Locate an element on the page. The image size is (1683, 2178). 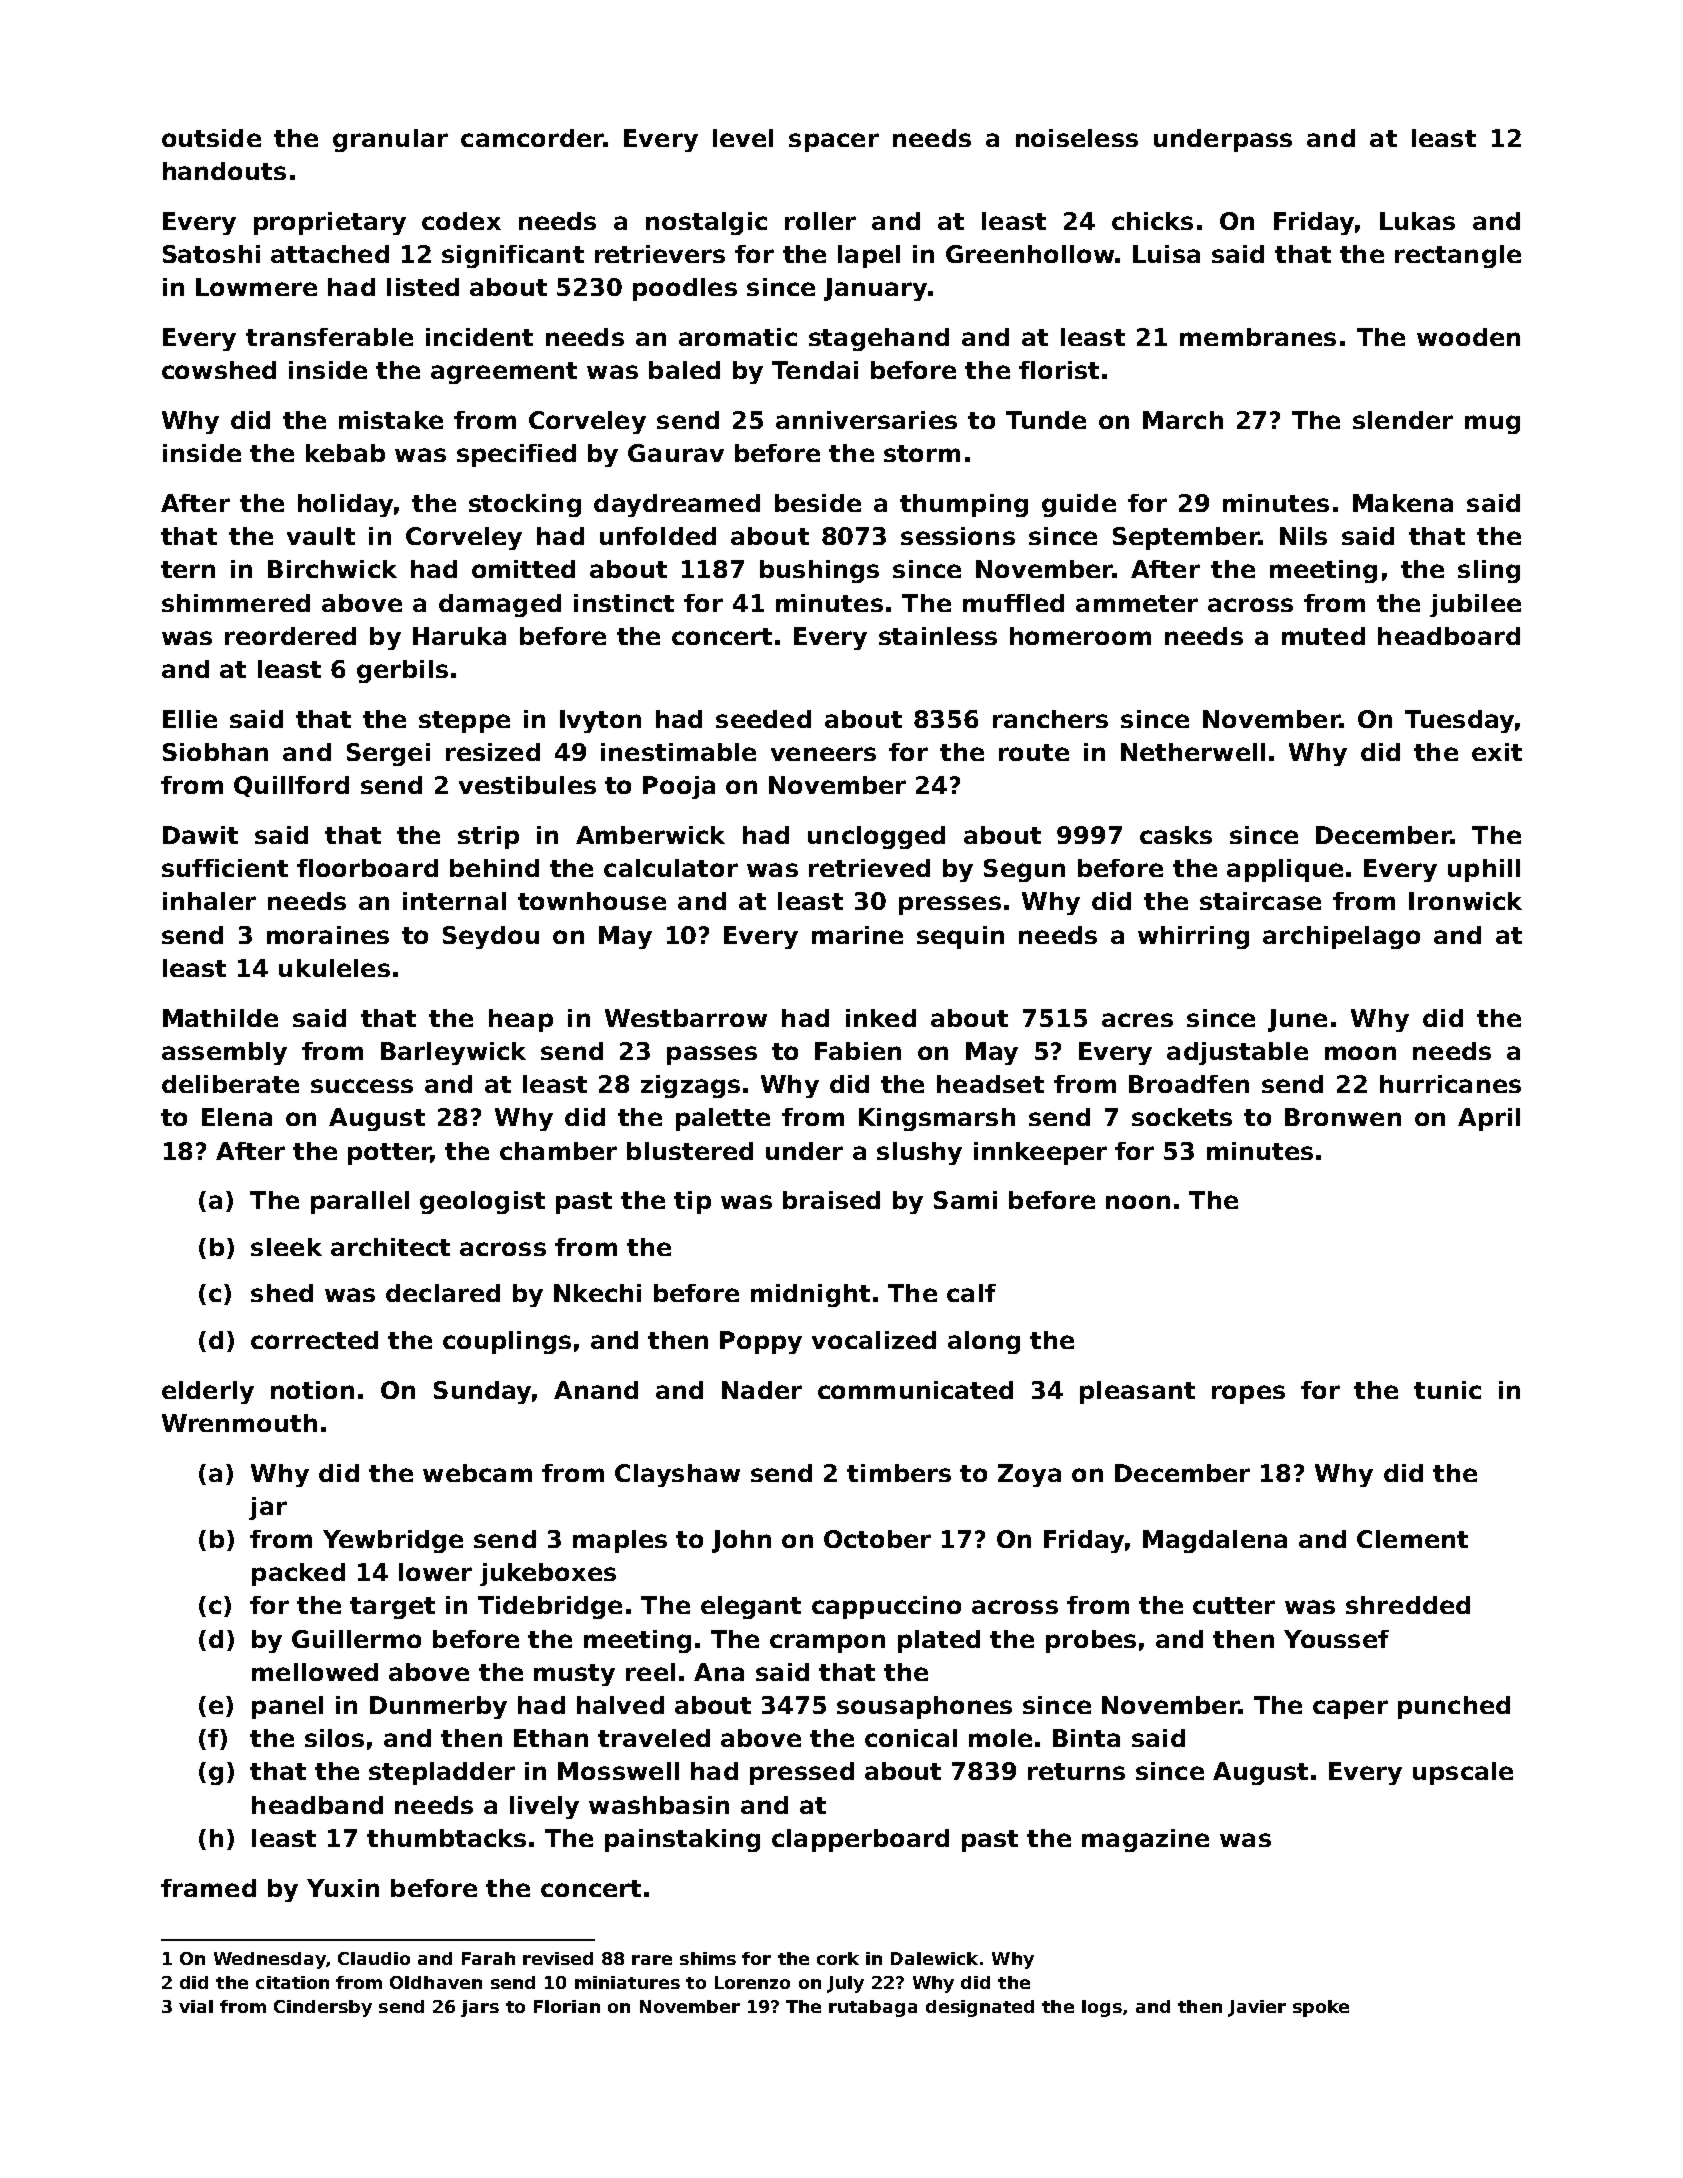
ukuleles is located at coordinates (334, 968).
